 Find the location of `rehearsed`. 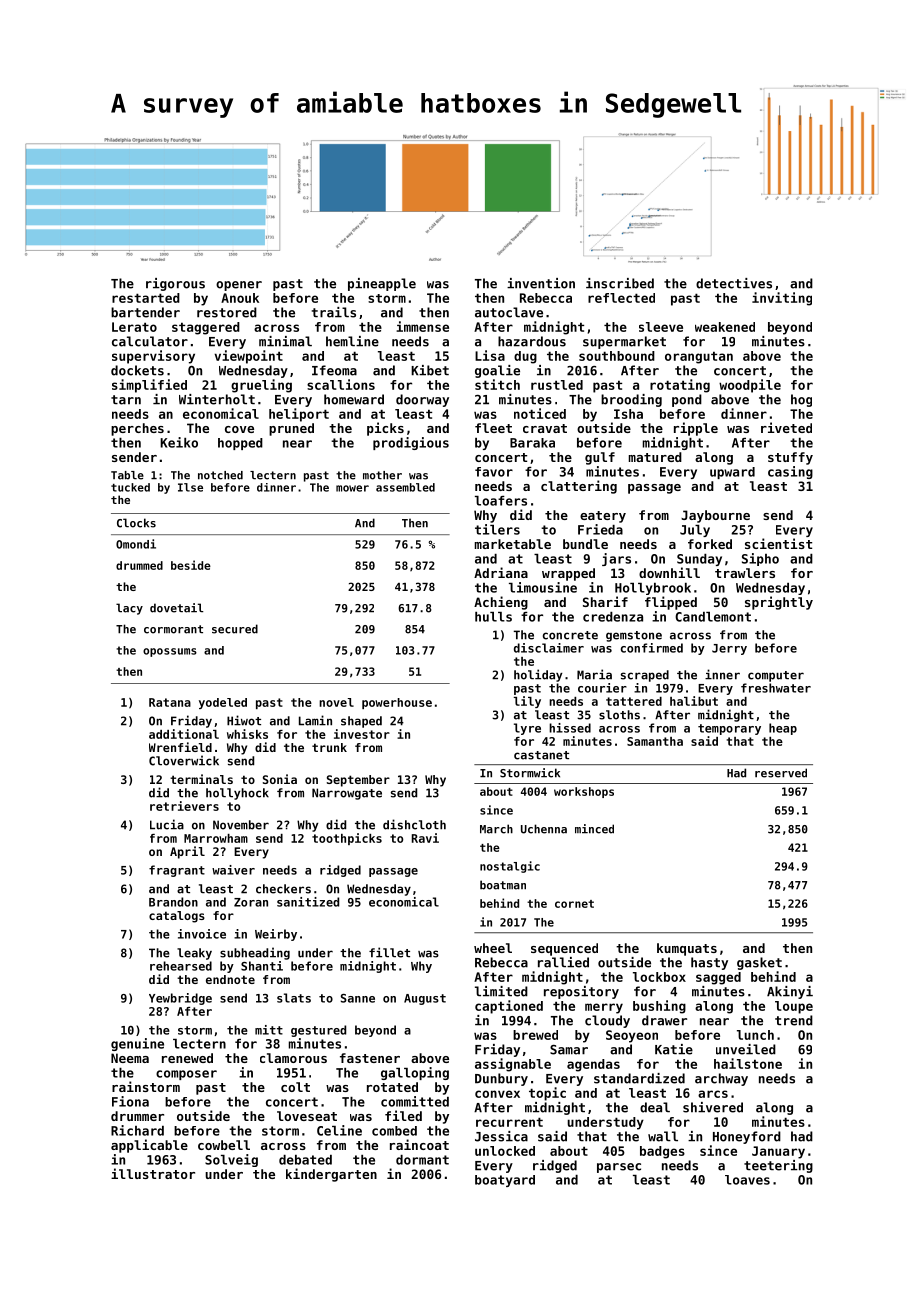

rehearsed is located at coordinates (181, 966).
